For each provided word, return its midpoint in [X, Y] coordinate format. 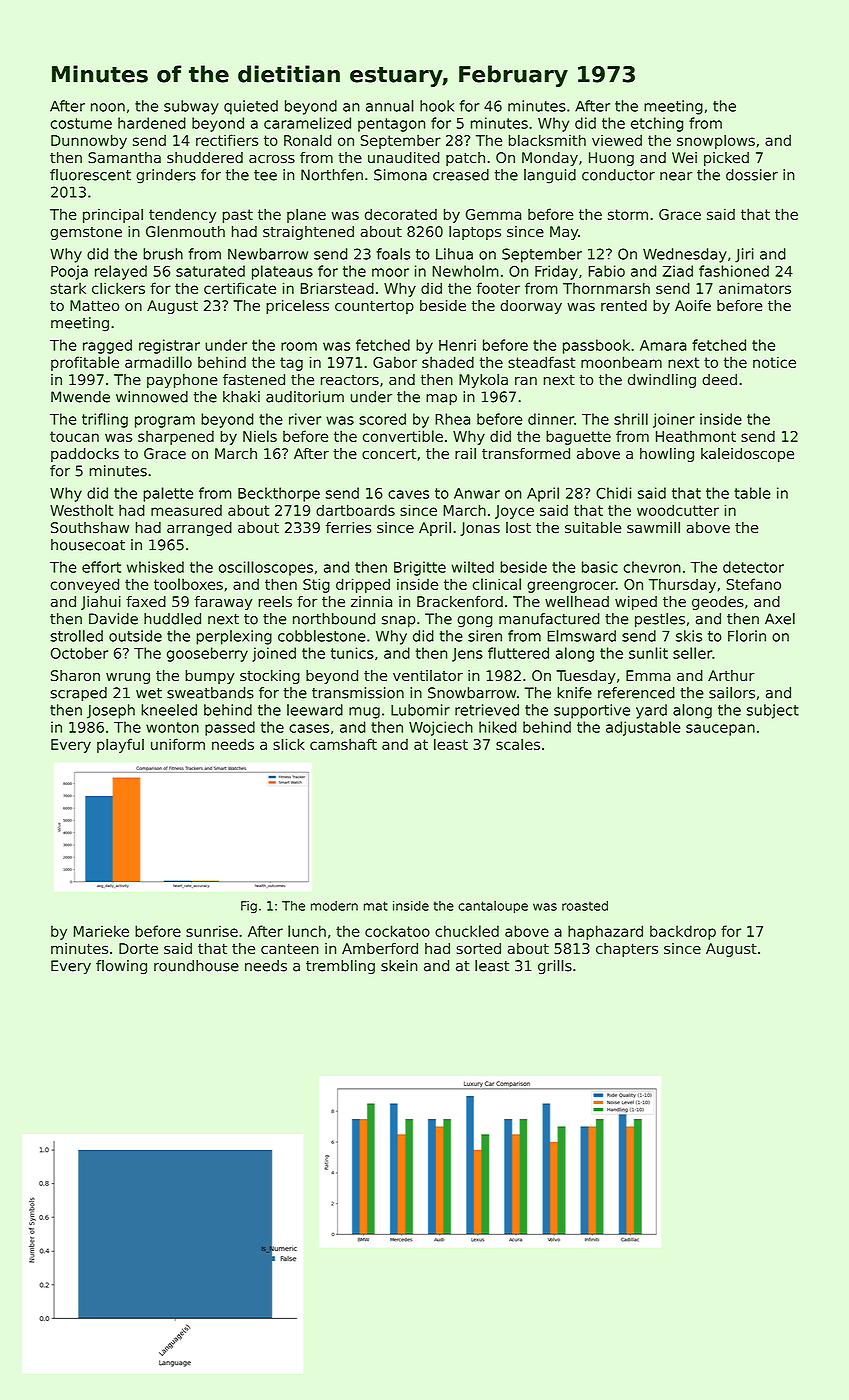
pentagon [391, 125]
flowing [121, 967]
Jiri [744, 255]
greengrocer [571, 587]
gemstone [86, 233]
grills [555, 967]
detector [753, 567]
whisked [155, 567]
